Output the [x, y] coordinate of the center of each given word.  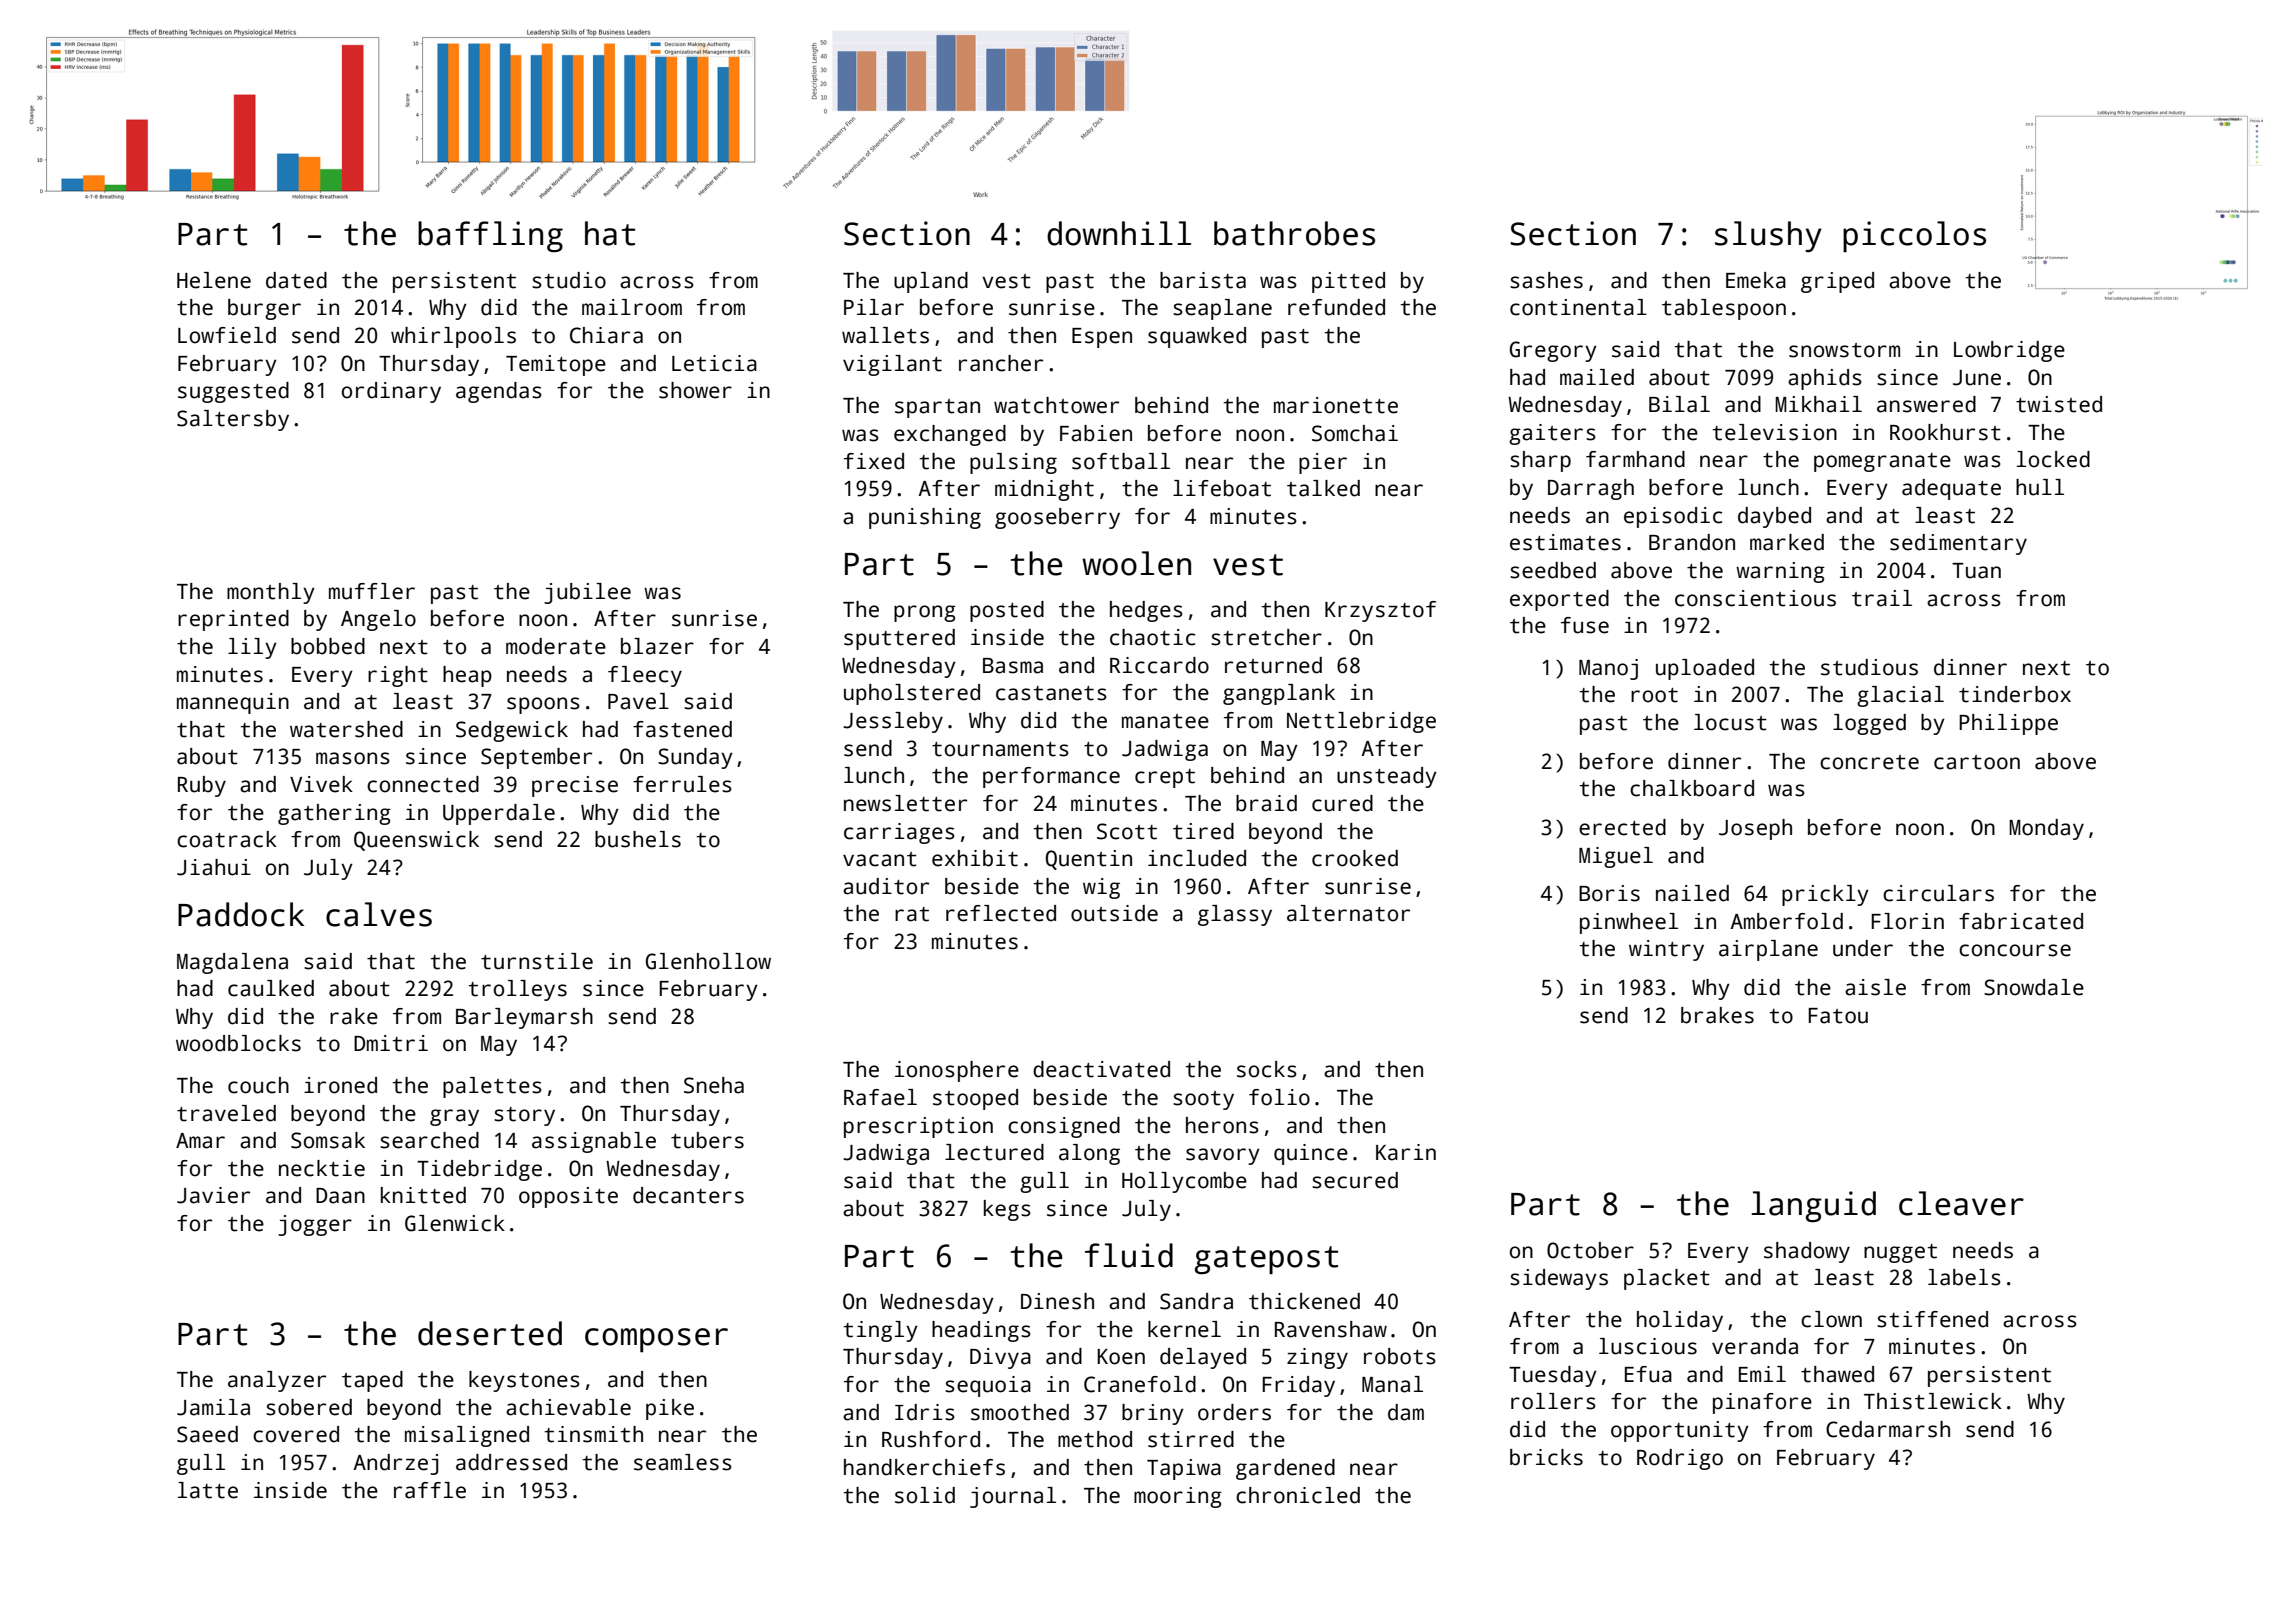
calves [379, 914]
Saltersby [233, 420]
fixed [874, 461]
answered [1926, 404]
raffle [430, 1490]
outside [1114, 913]
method [1095, 1439]
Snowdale [2034, 987]
